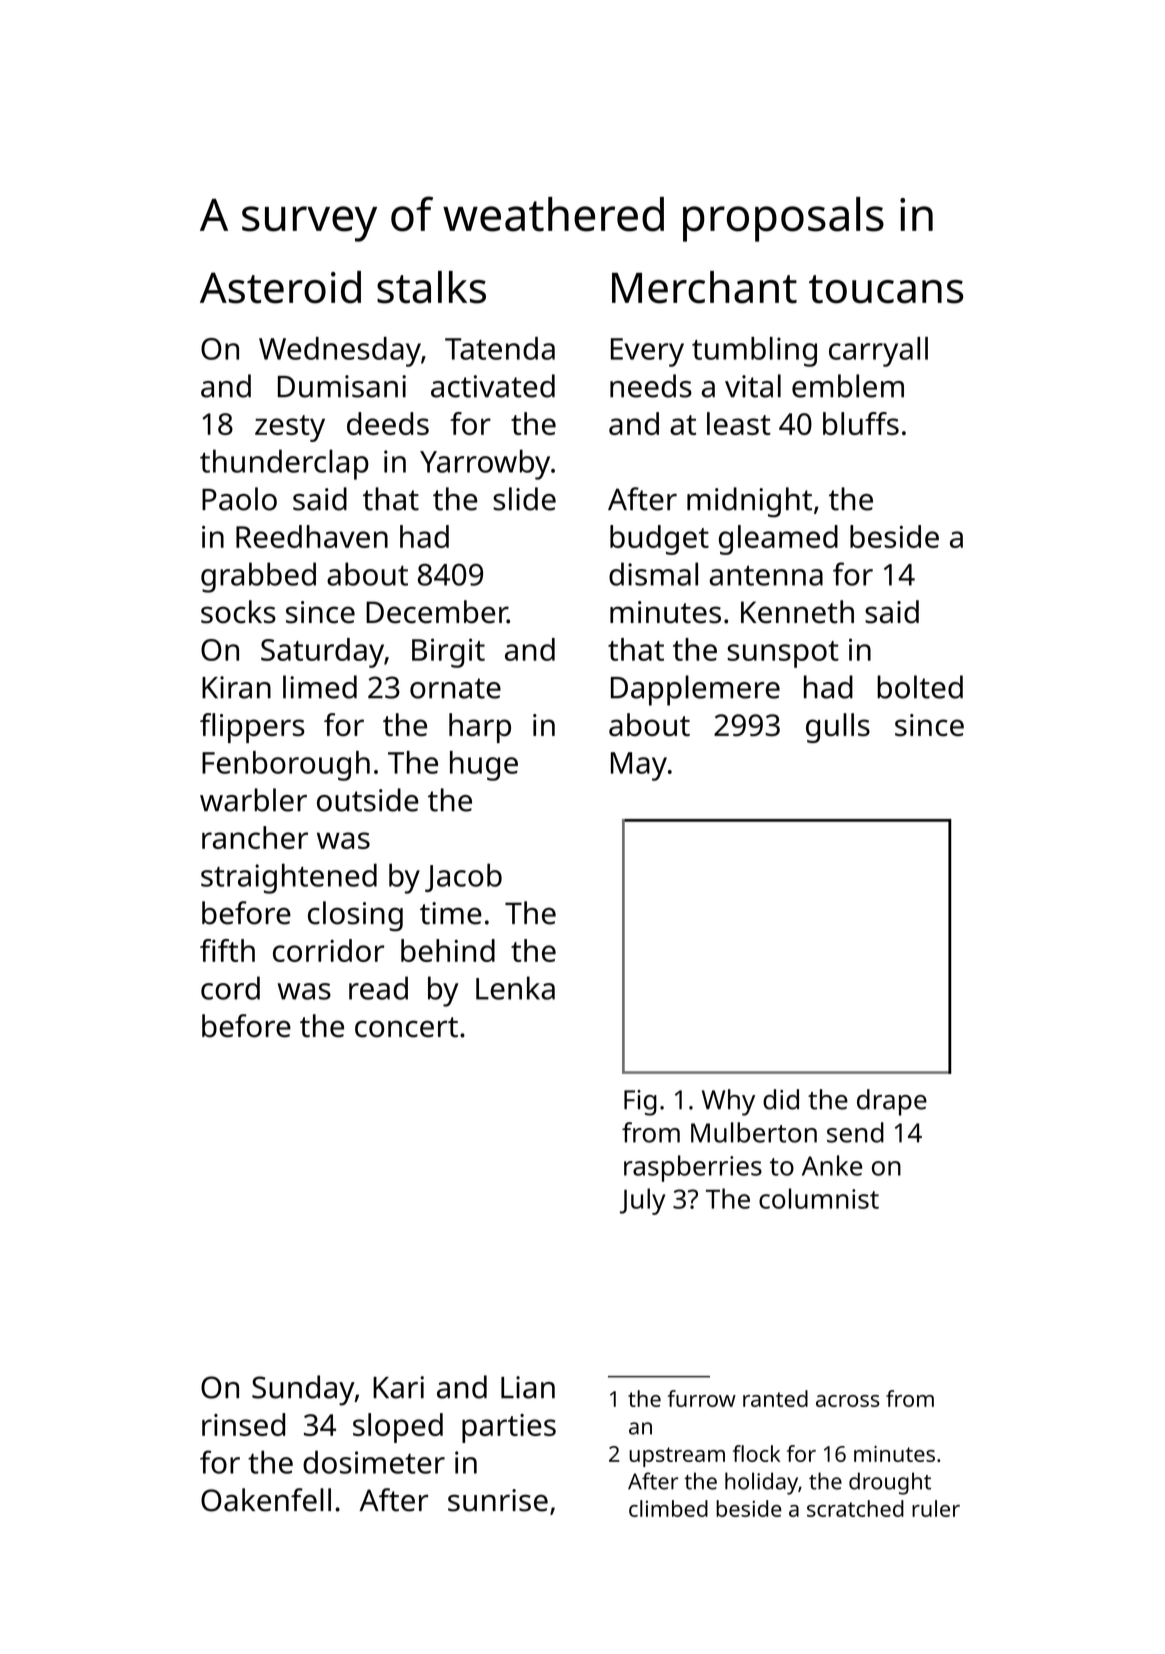 The image size is (1165, 1654). What do you see at coordinates (484, 766) in the screenshot?
I see `huge` at bounding box center [484, 766].
